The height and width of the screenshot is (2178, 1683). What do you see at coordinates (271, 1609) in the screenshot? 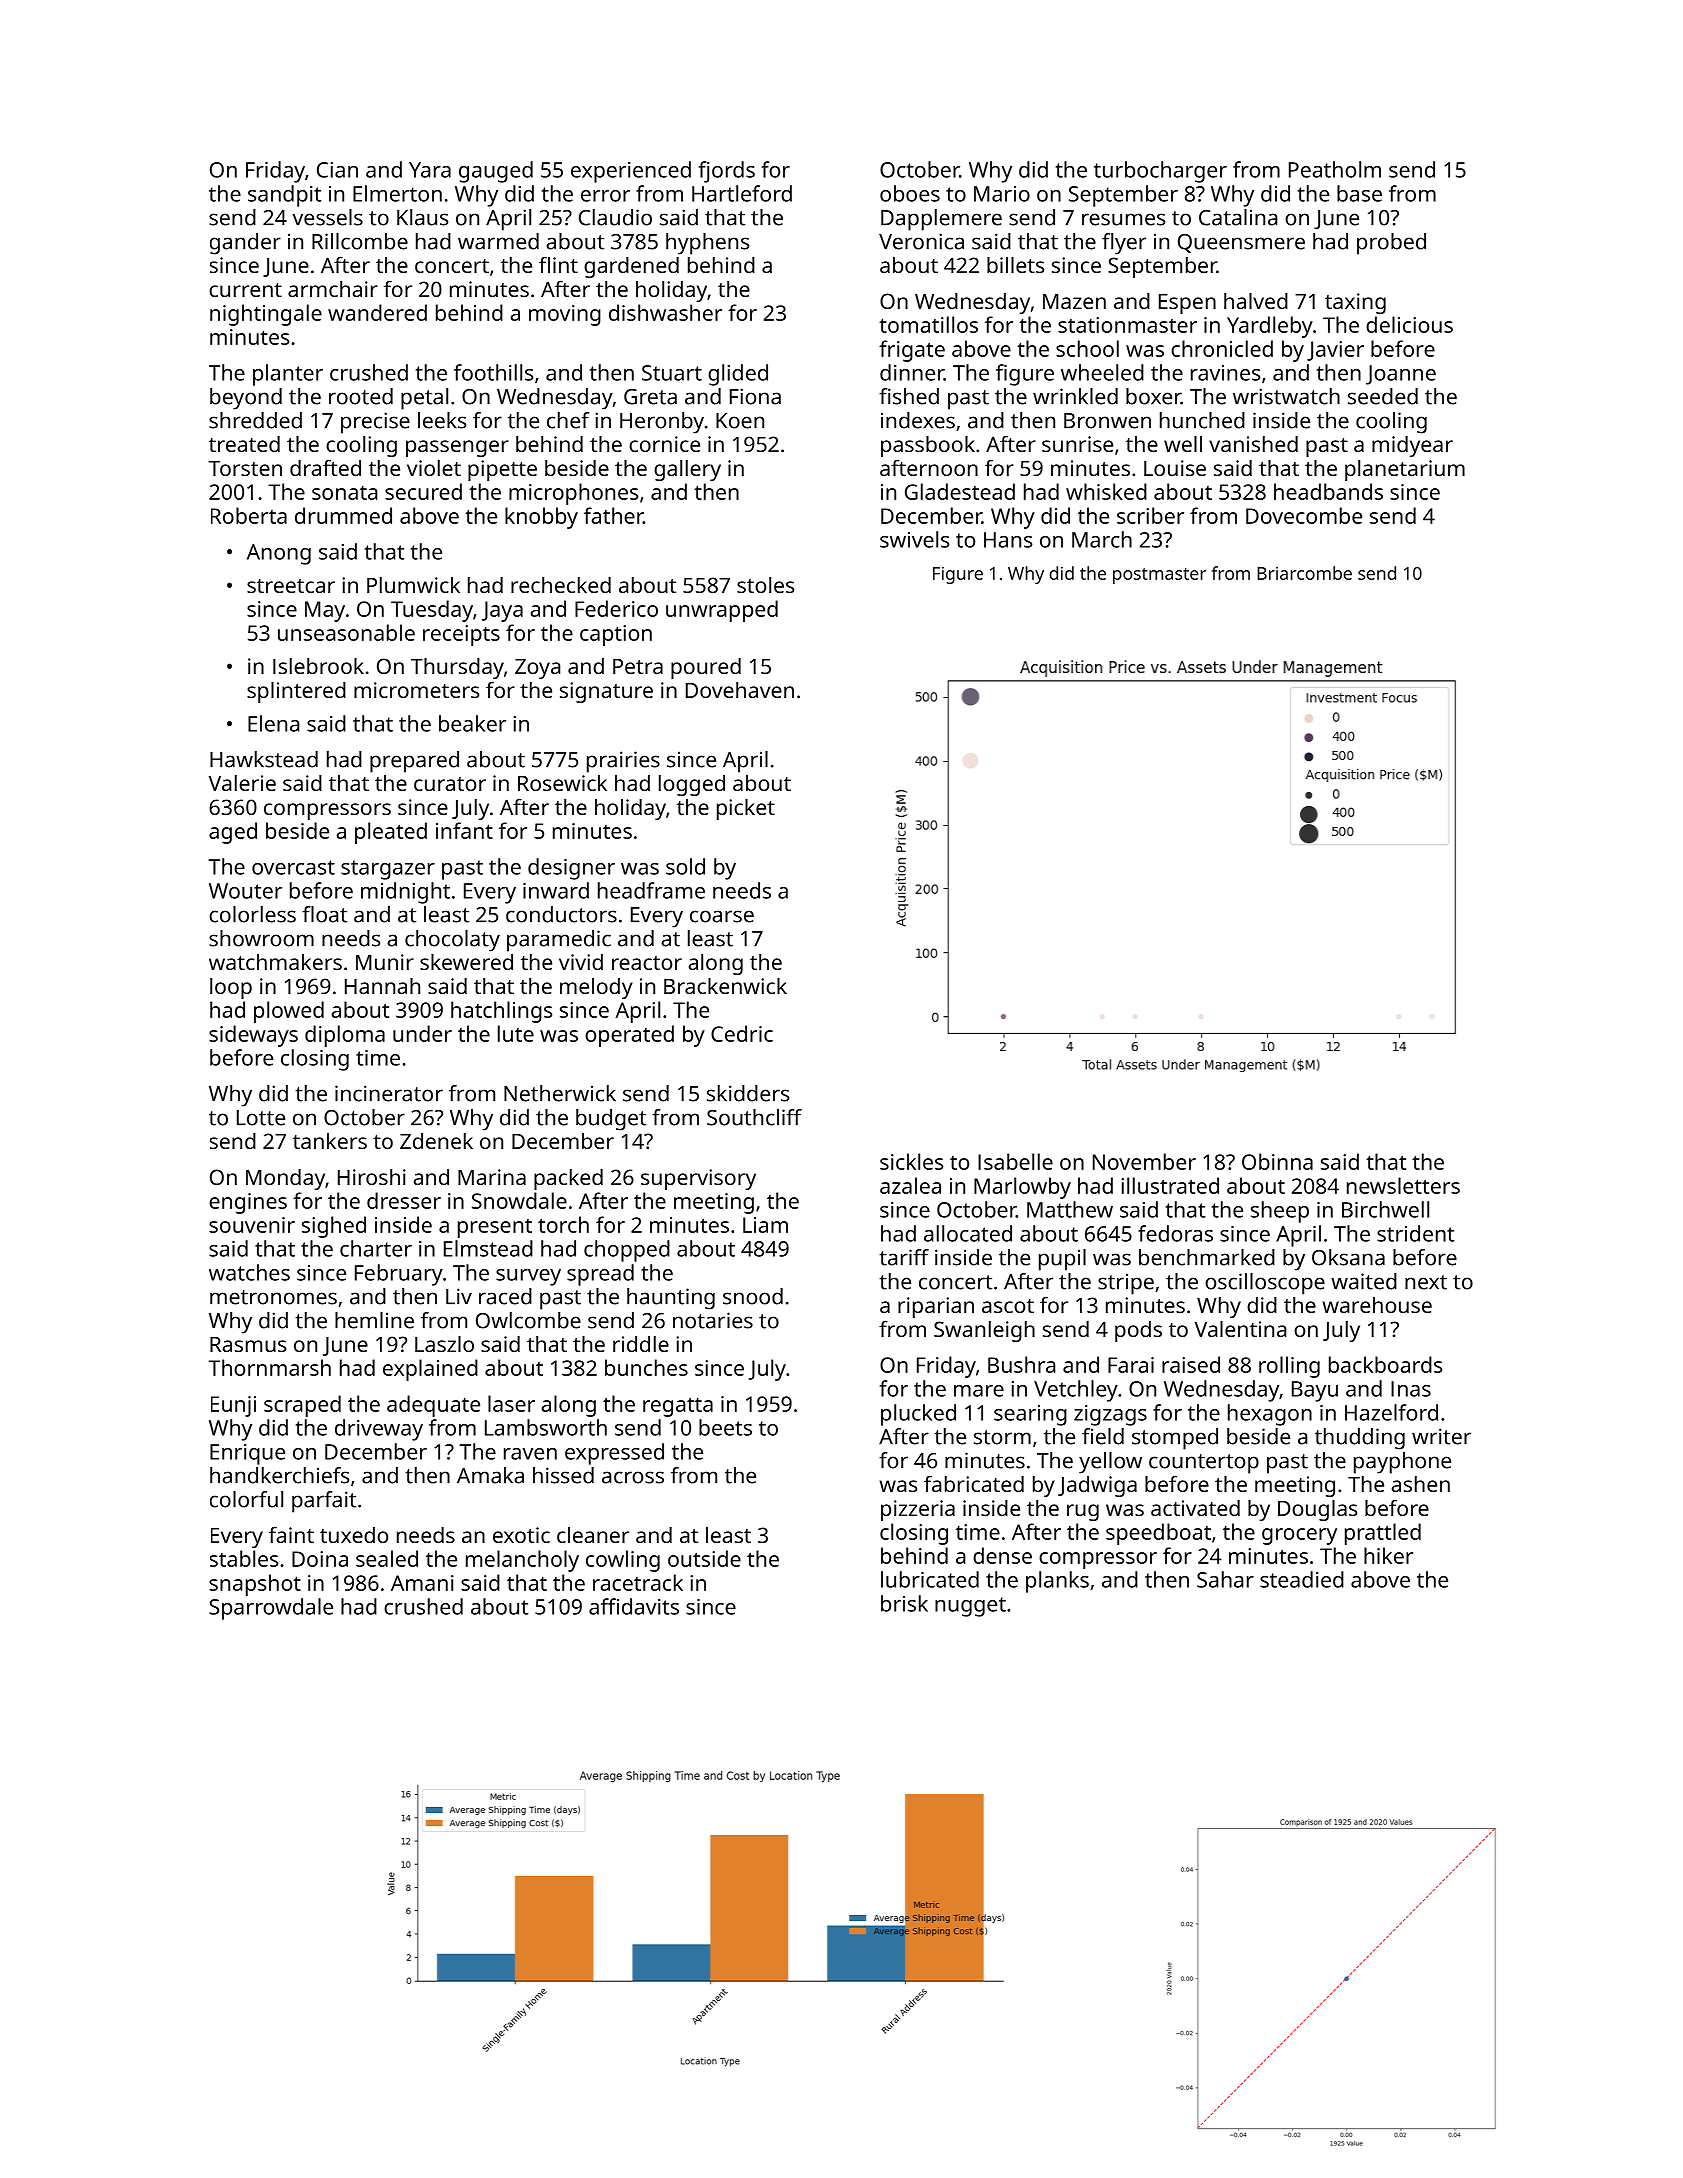
I see `Sparrowdale` at bounding box center [271, 1609].
